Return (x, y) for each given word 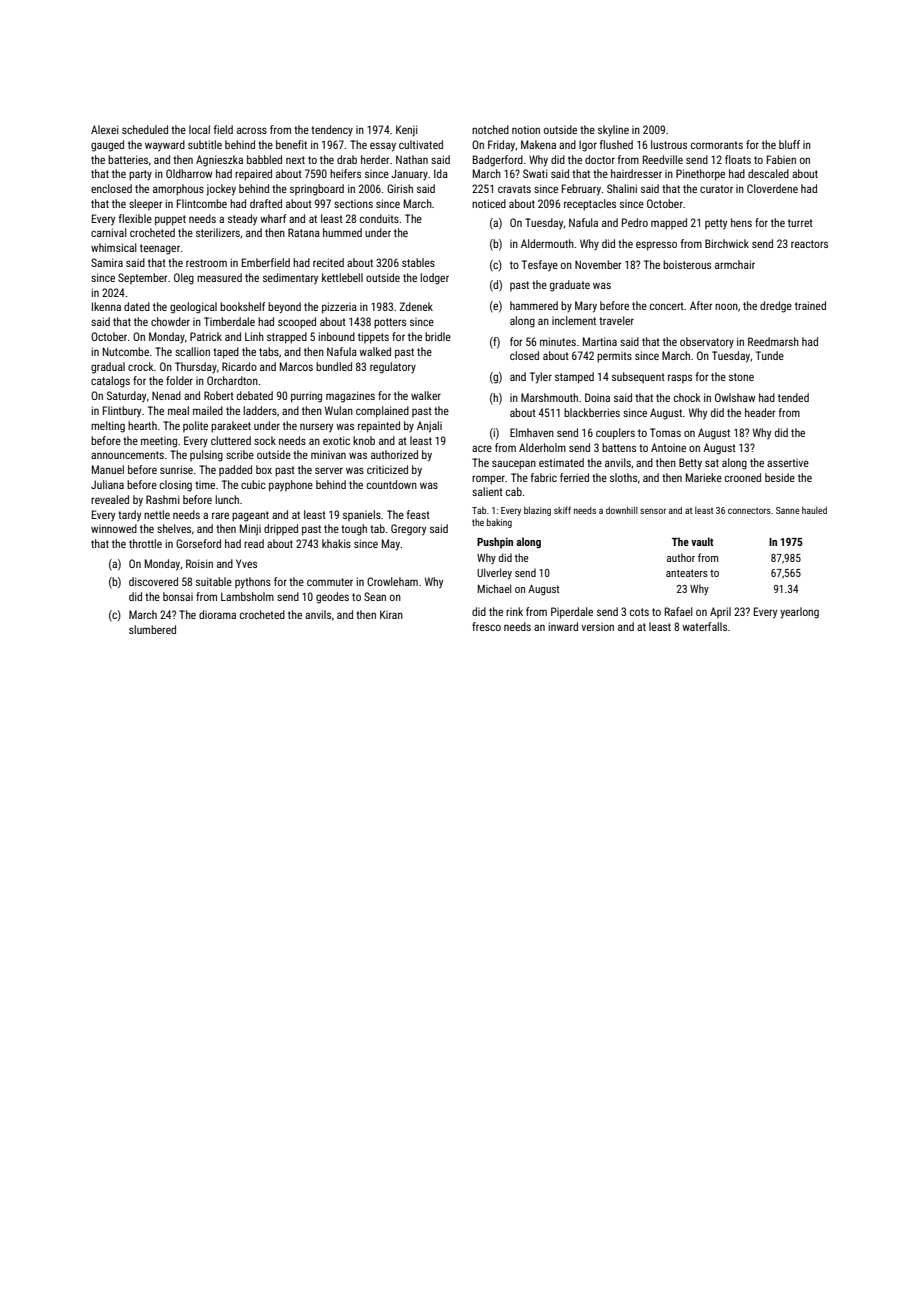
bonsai (178, 596)
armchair (735, 264)
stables (418, 262)
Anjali (429, 427)
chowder (170, 321)
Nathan (412, 159)
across (252, 130)
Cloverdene (772, 188)
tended (793, 397)
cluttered (231, 440)
